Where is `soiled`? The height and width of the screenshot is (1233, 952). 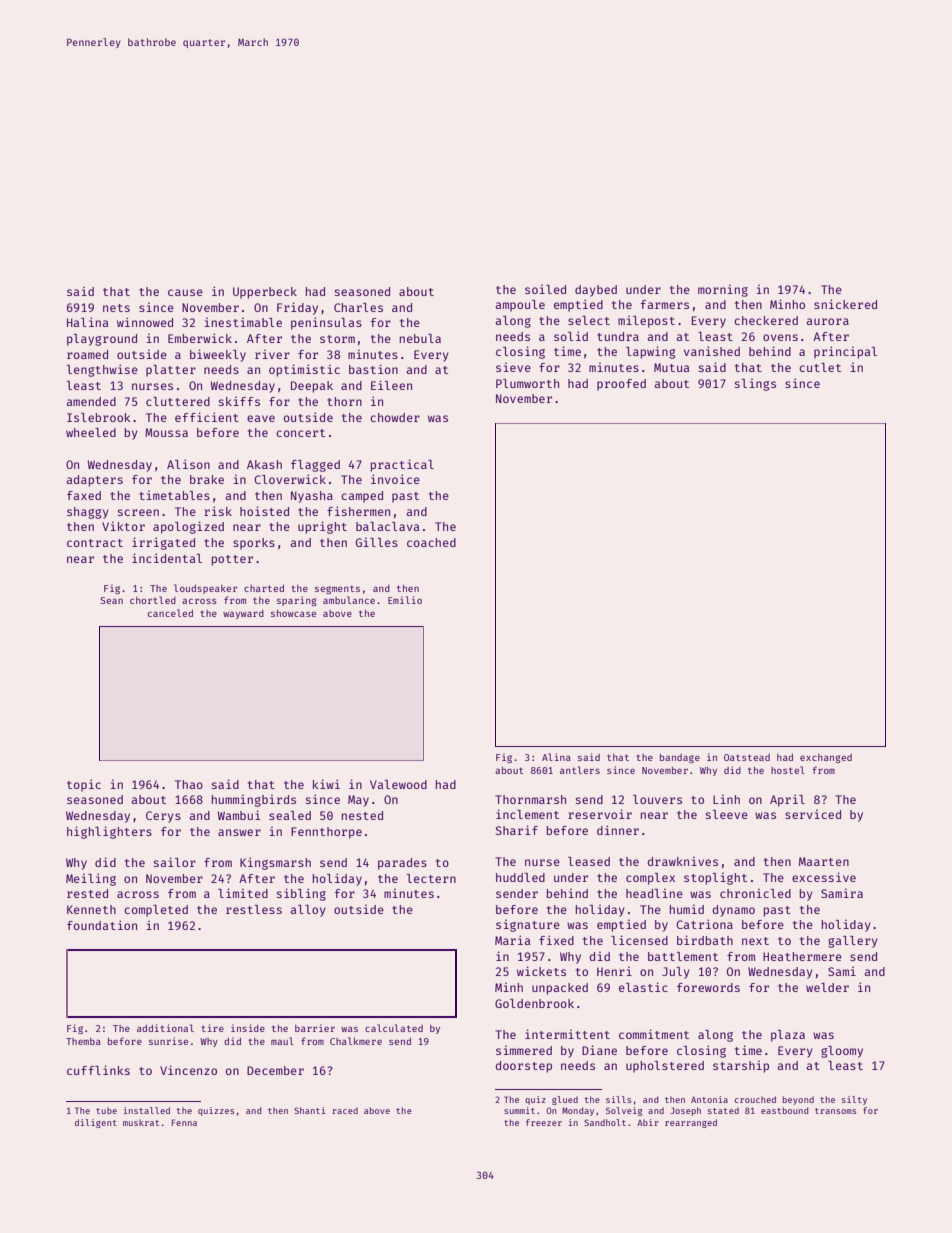 soiled is located at coordinates (545, 289).
